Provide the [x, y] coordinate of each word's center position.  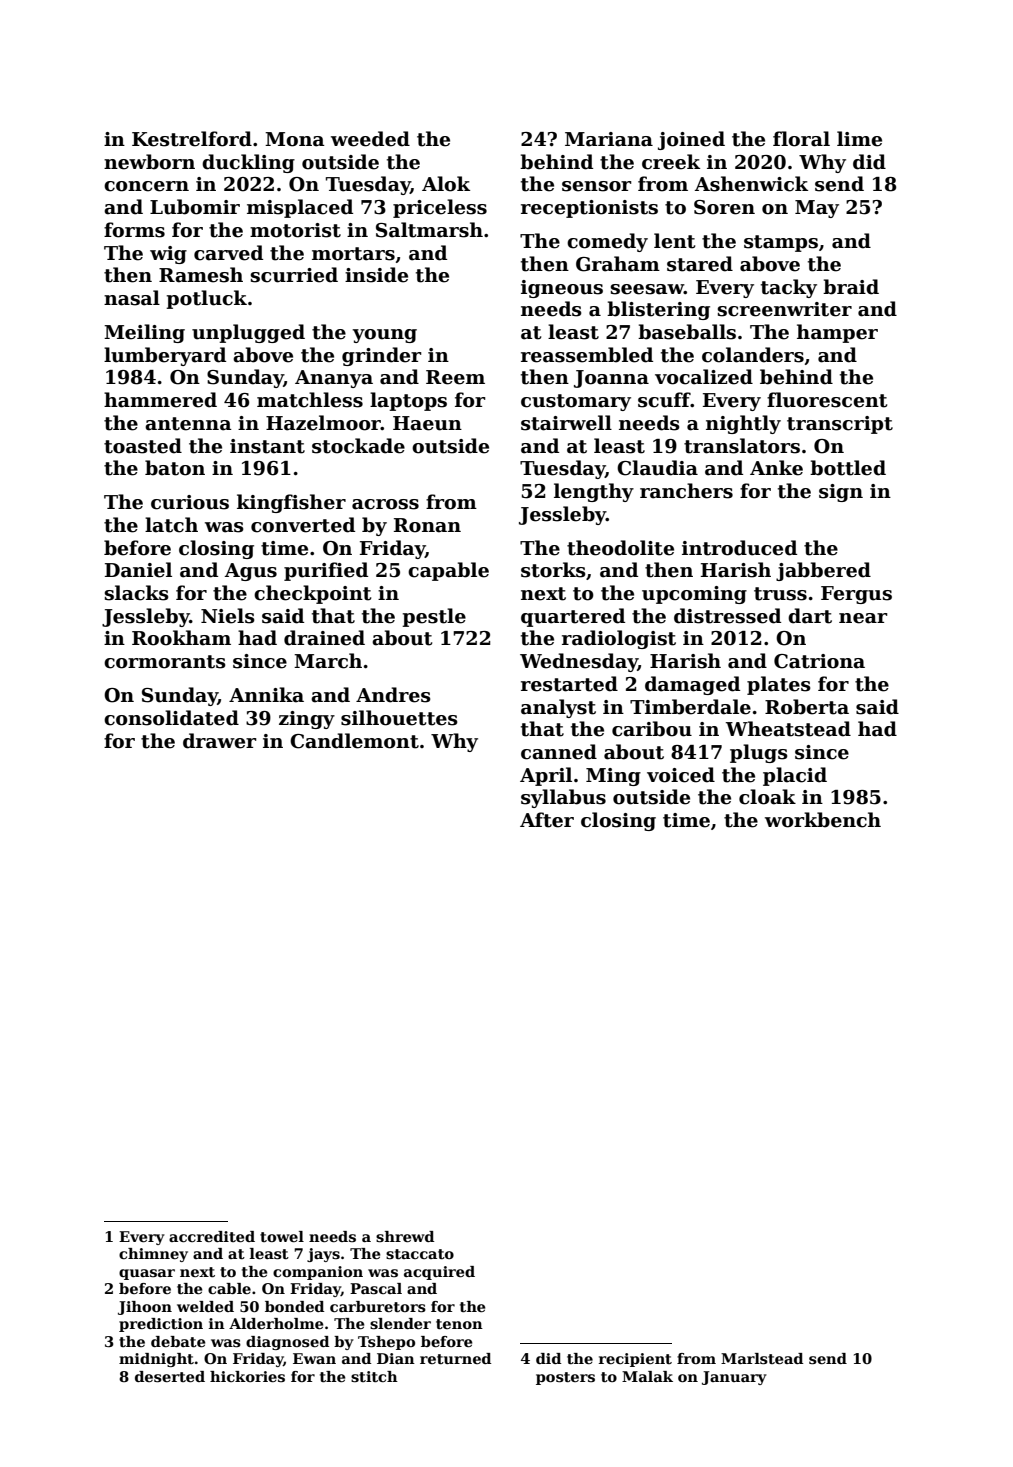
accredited [212, 1236]
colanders [753, 355]
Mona [295, 139]
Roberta [807, 707]
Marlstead [762, 1359]
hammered [160, 400]
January [734, 1378]
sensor [597, 186]
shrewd [405, 1236]
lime [859, 139]
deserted [170, 1377]
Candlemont [354, 741]
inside [376, 275]
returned [455, 1358]
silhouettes [399, 718]
